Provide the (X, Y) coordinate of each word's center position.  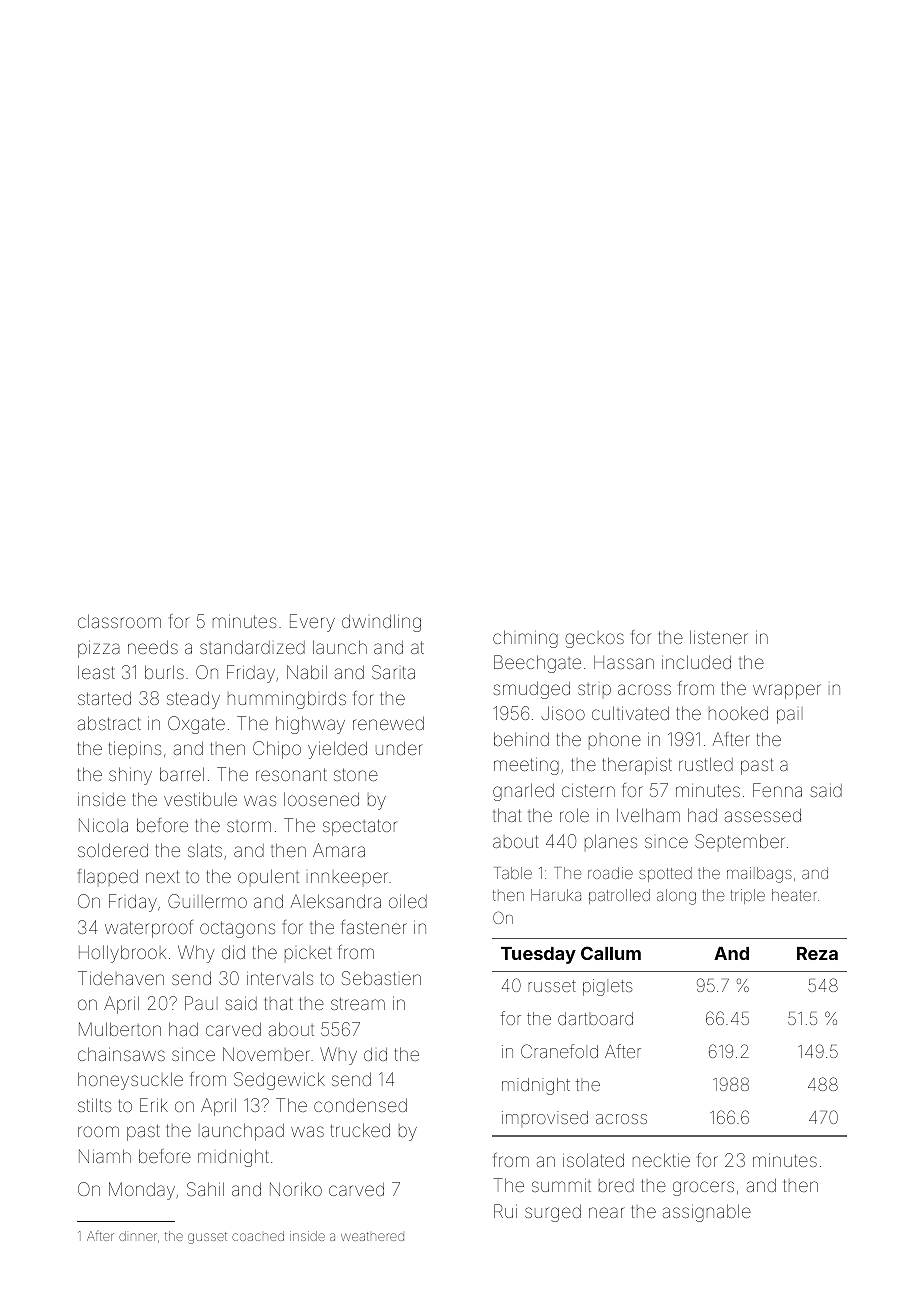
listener (719, 637)
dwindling (381, 623)
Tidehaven (121, 978)
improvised (545, 1119)
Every (312, 623)
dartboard (595, 1018)
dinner (138, 1236)
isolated (593, 1160)
